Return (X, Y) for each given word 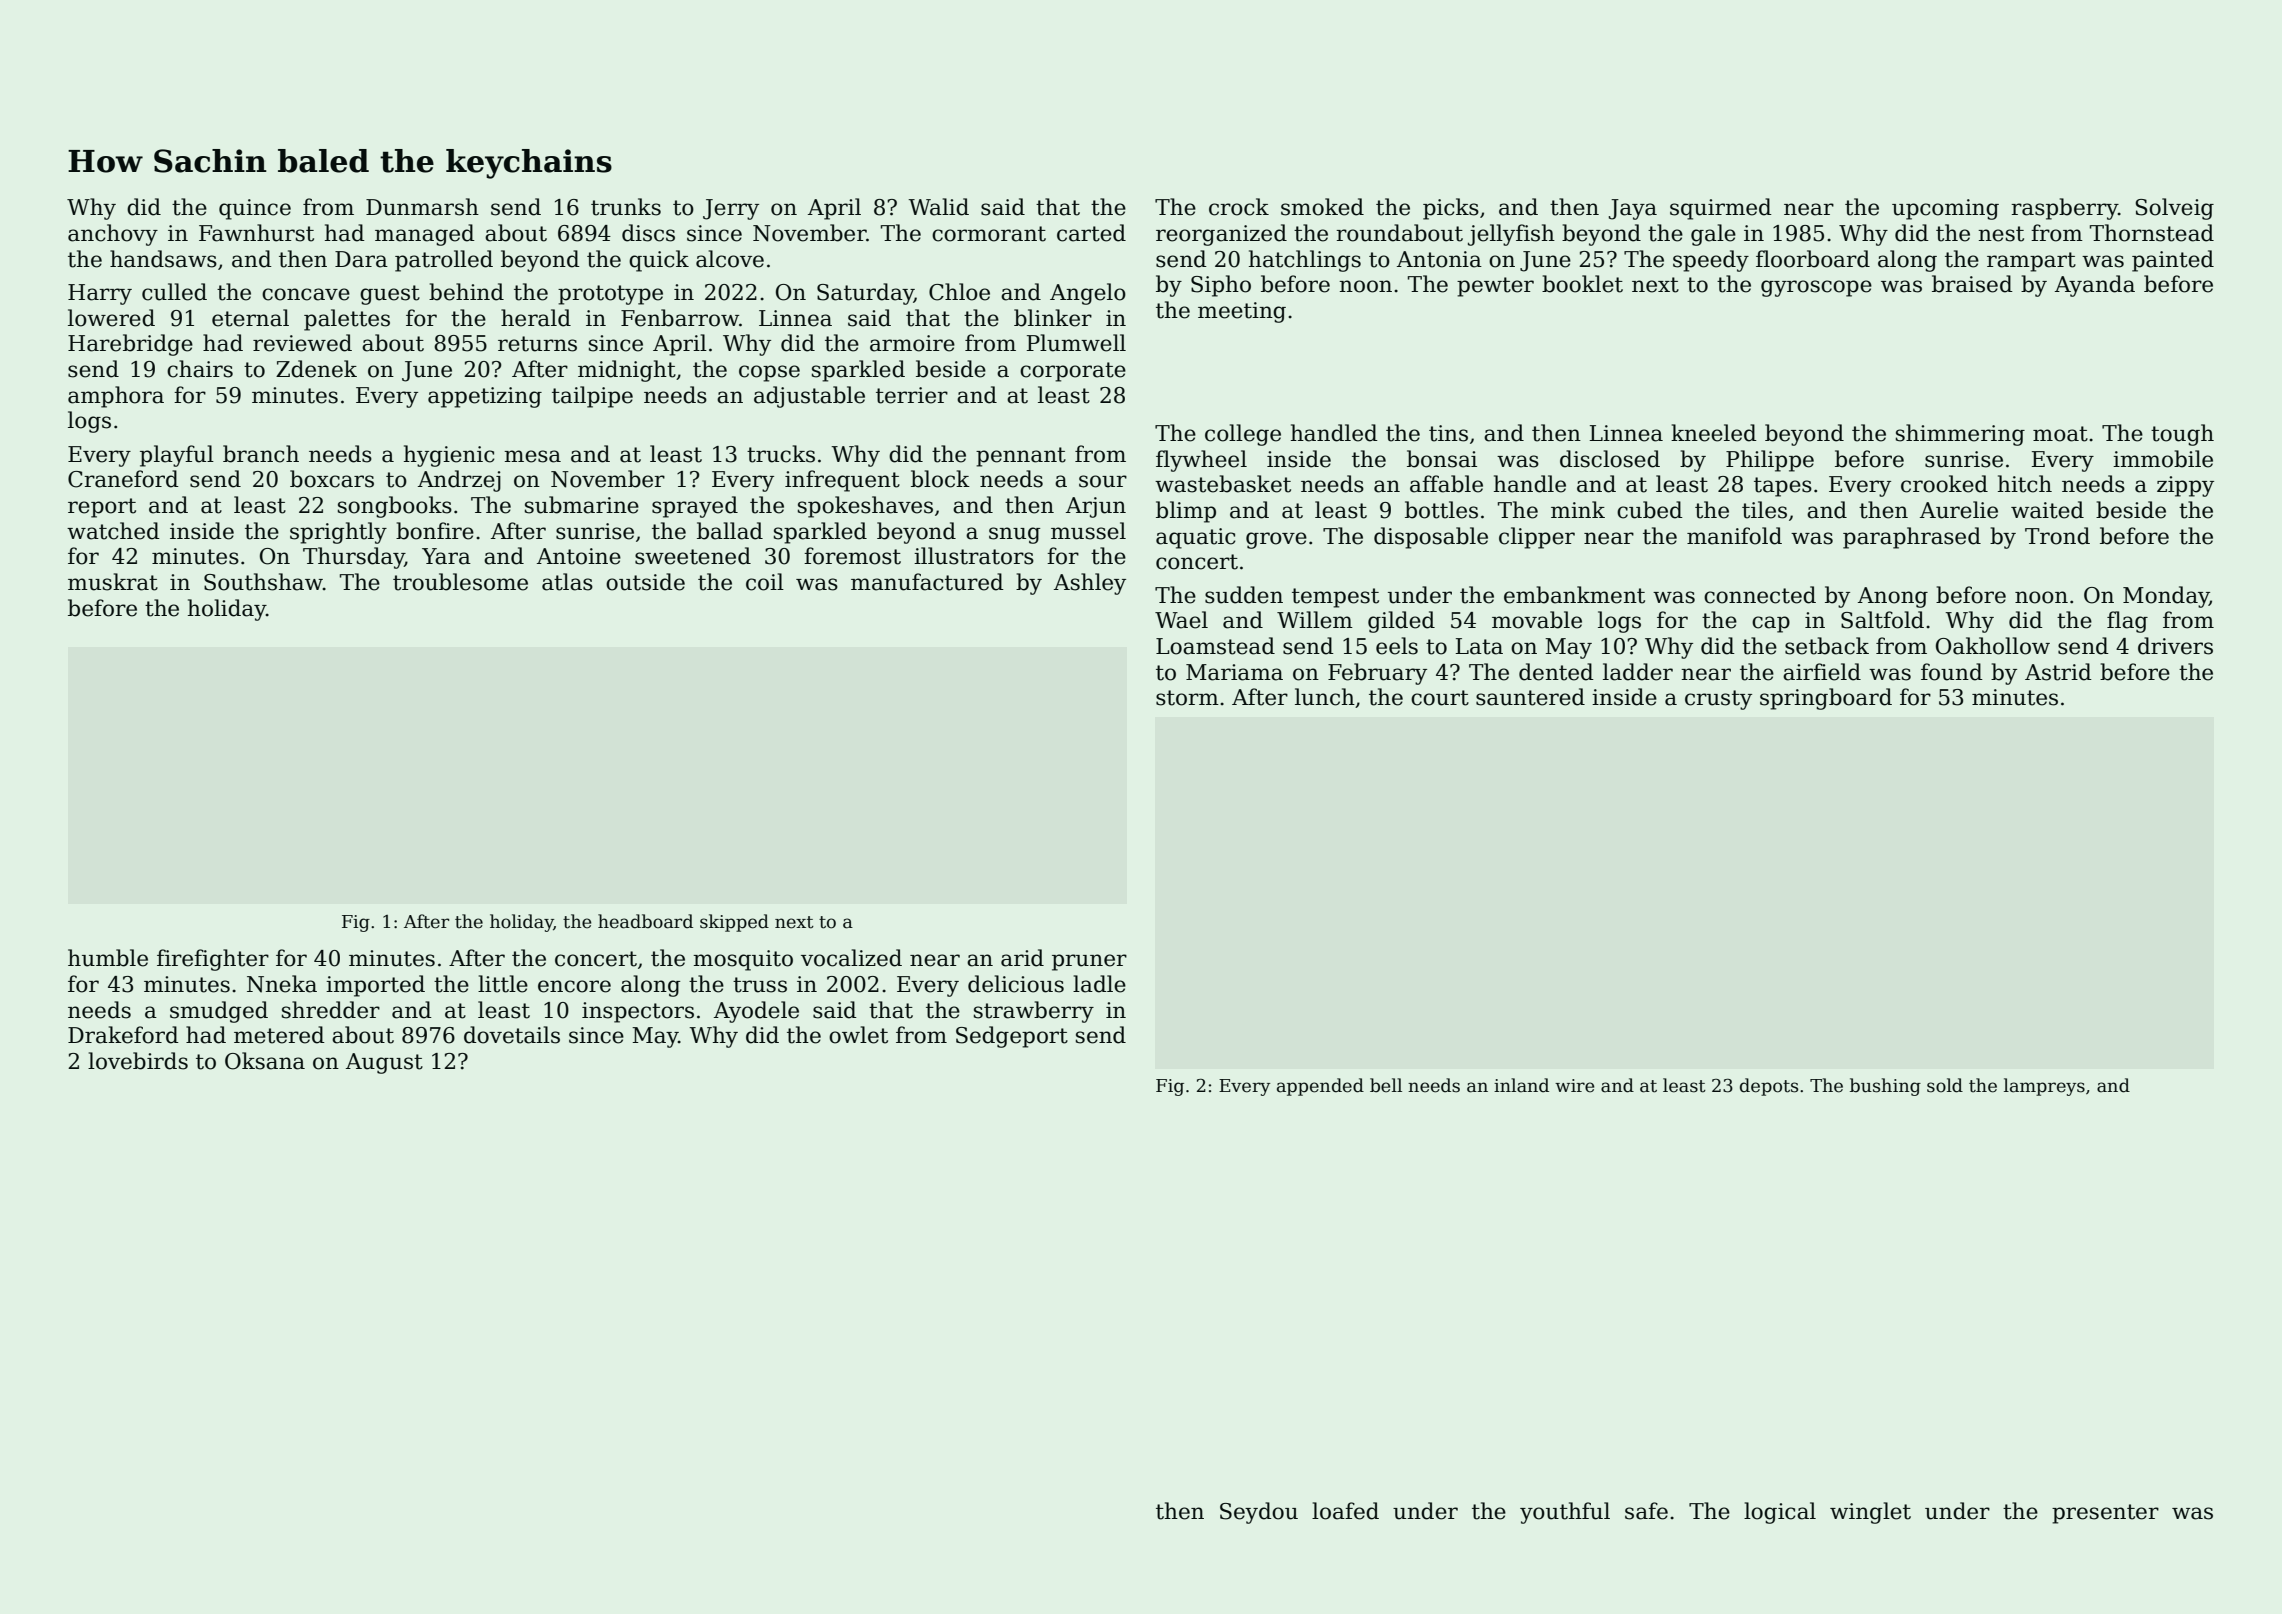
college (1243, 435)
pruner (1089, 962)
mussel (1088, 531)
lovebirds (138, 1061)
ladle (1099, 984)
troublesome (460, 582)
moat (2060, 434)
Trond (2057, 536)
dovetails (512, 1035)
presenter (2105, 1514)
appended (1320, 1087)
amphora (116, 397)
